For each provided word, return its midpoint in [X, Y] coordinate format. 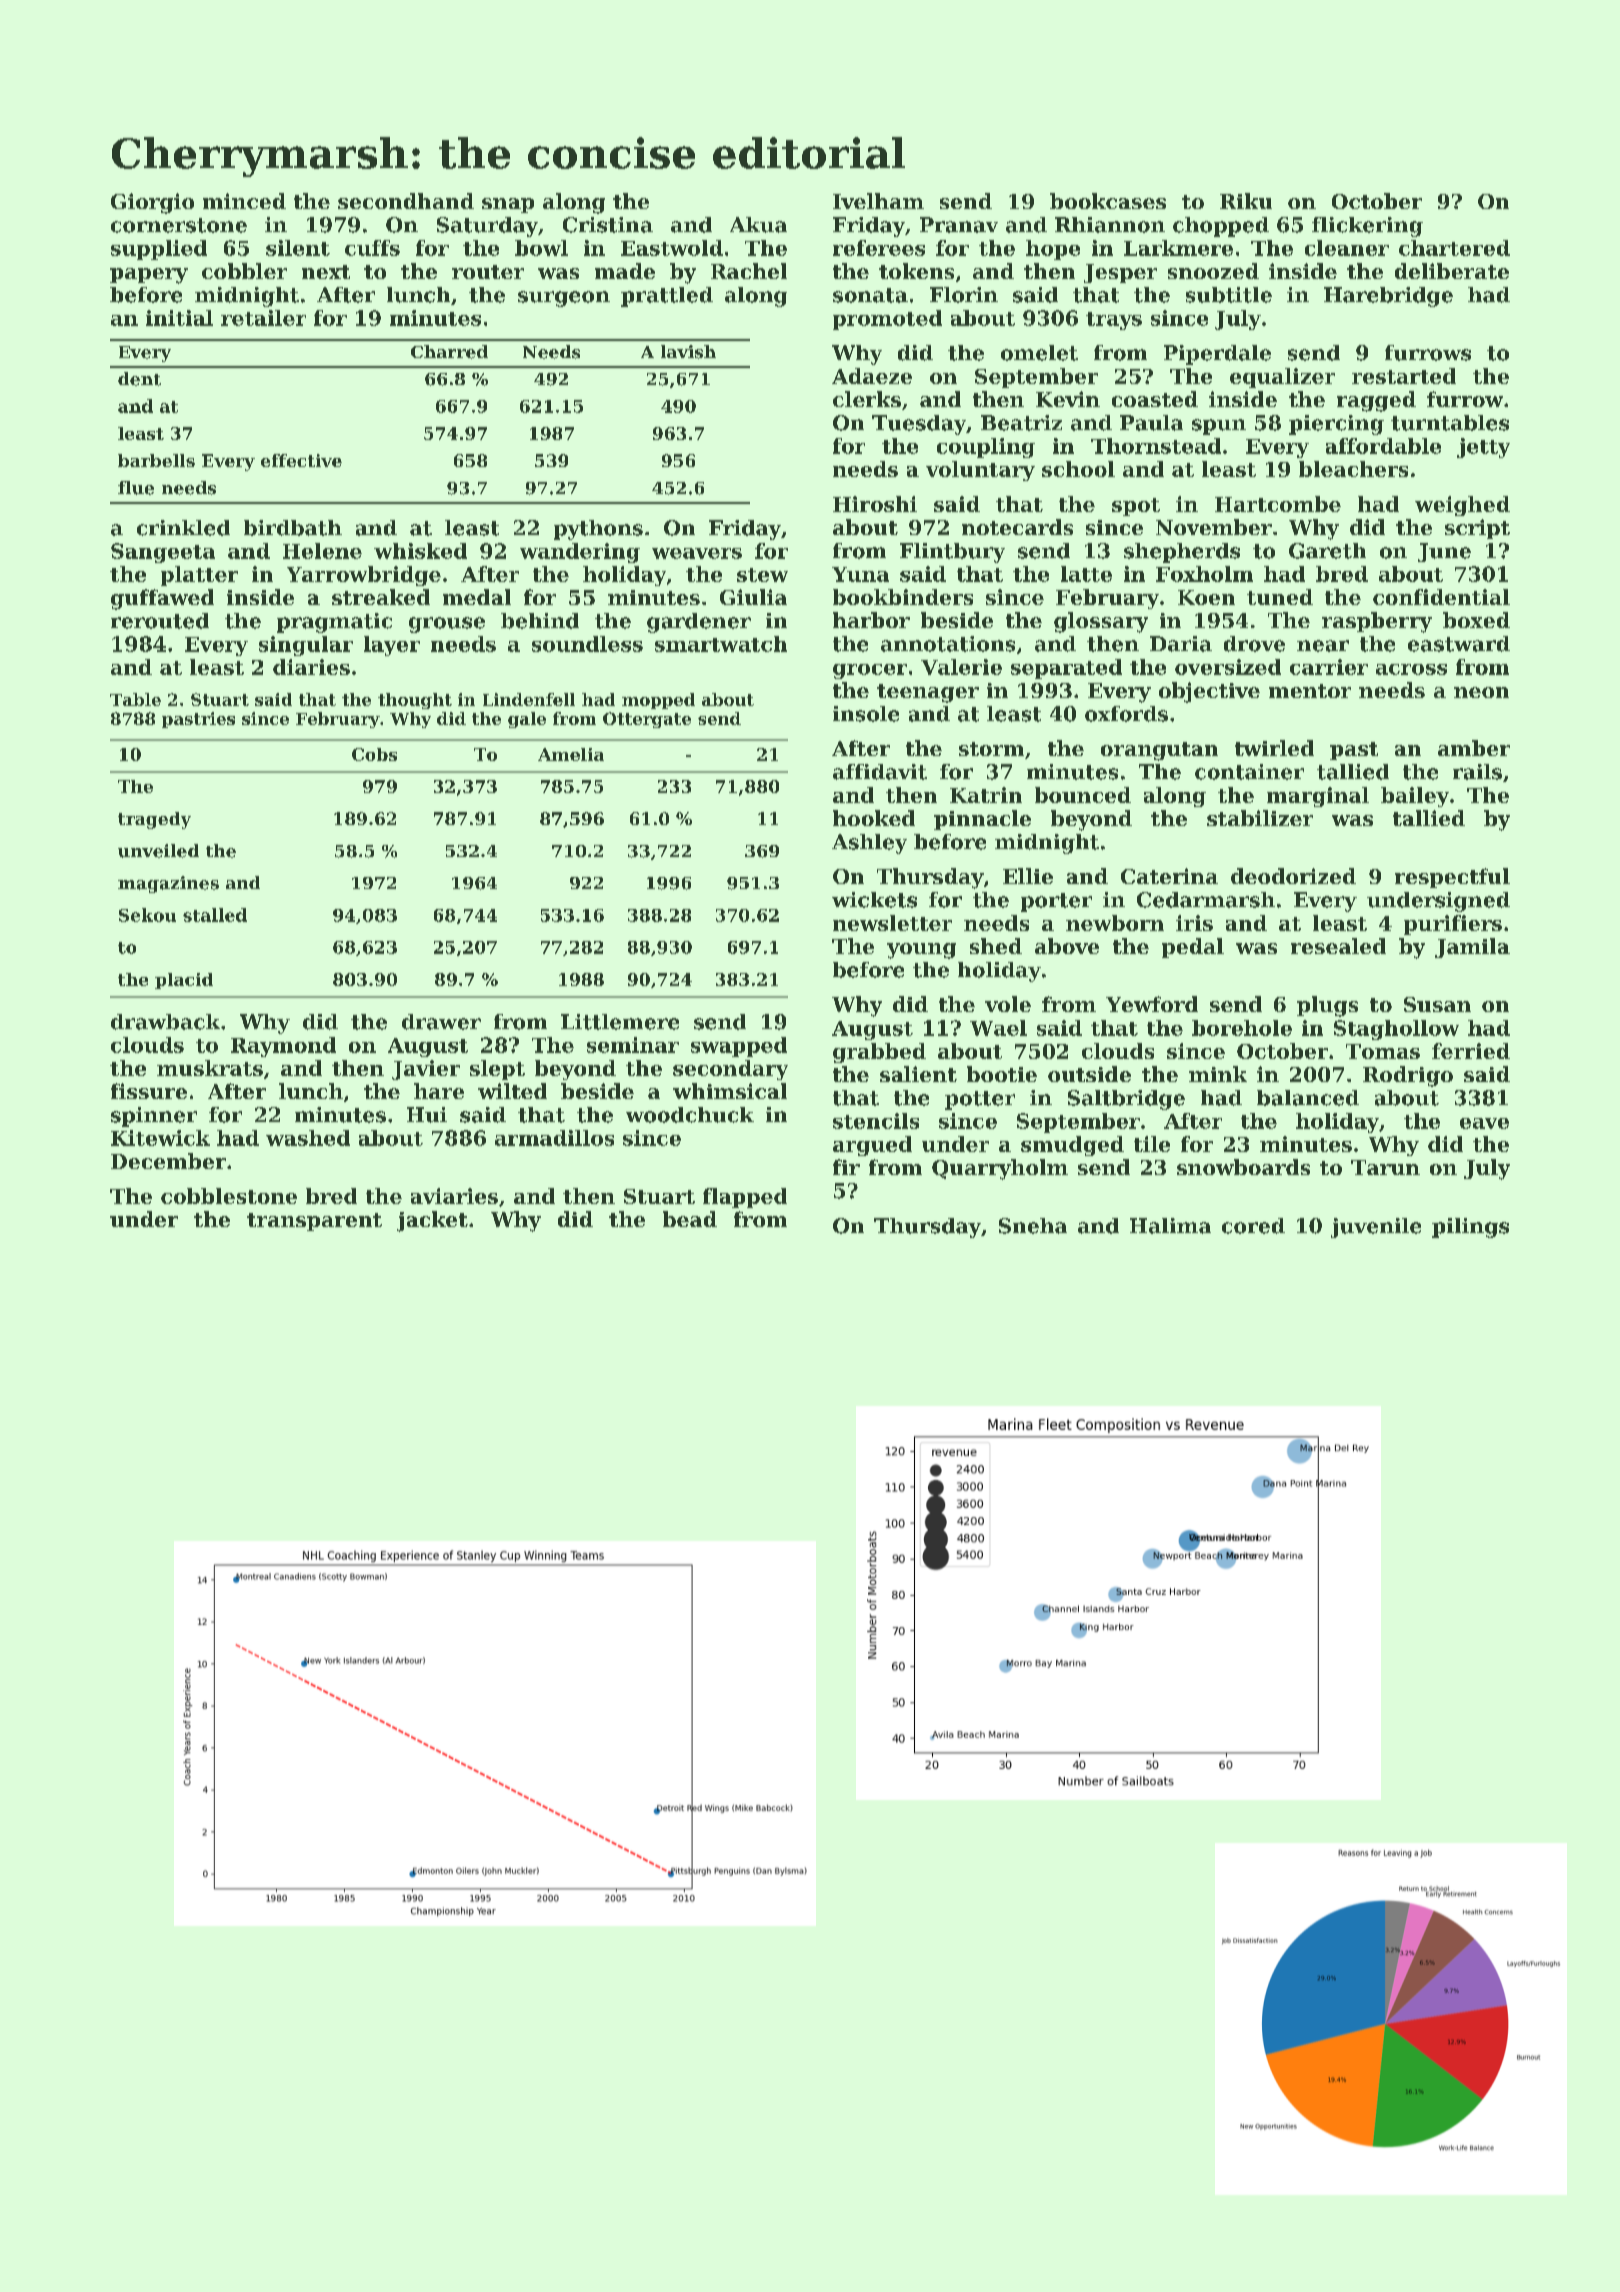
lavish [688, 352]
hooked [874, 818]
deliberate [1452, 271]
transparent [314, 1222]
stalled [215, 915]
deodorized [1293, 876]
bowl [541, 248]
